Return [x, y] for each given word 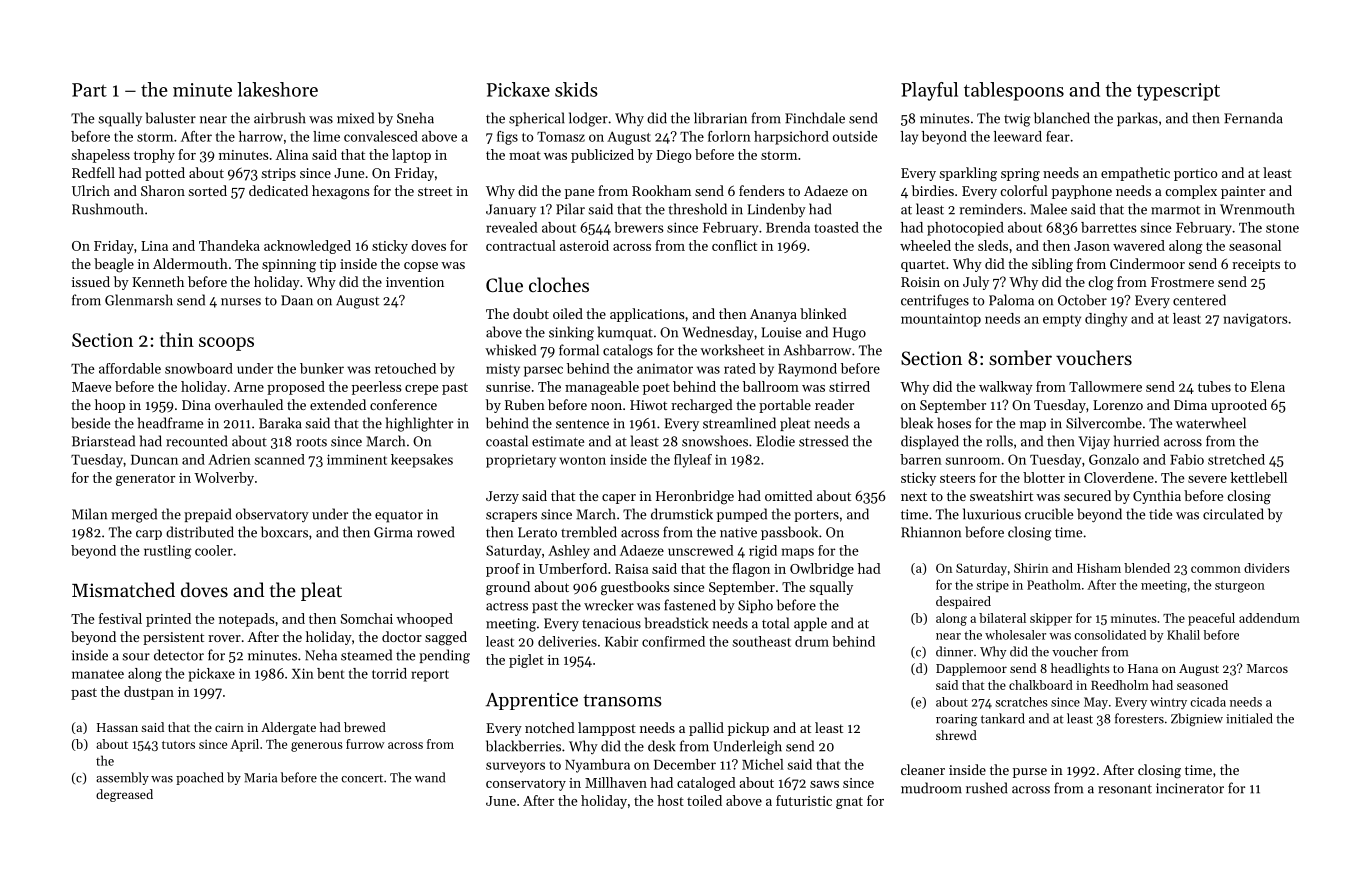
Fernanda [1253, 118]
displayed [930, 442]
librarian [720, 118]
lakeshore [277, 89]
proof [503, 570]
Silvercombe [1104, 423]
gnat [849, 803]
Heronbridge [695, 497]
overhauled [249, 404]
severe [1207, 479]
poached [200, 778]
